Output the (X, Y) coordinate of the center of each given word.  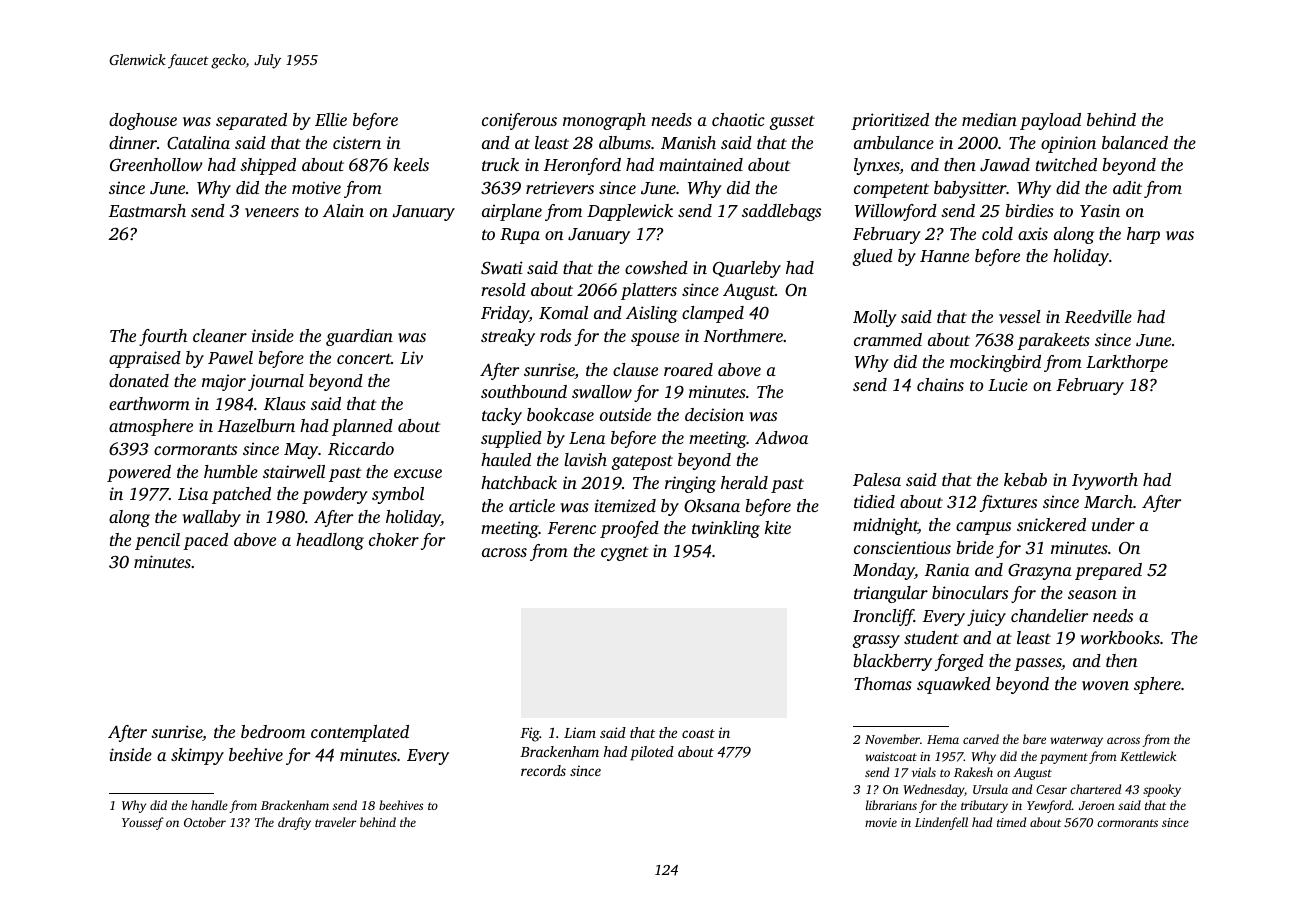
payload (1050, 121)
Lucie (1008, 384)
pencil (157, 541)
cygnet (624, 553)
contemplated (360, 733)
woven (1105, 685)
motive (316, 187)
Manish (688, 142)
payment (1064, 758)
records (543, 770)
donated (139, 380)
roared (688, 369)
